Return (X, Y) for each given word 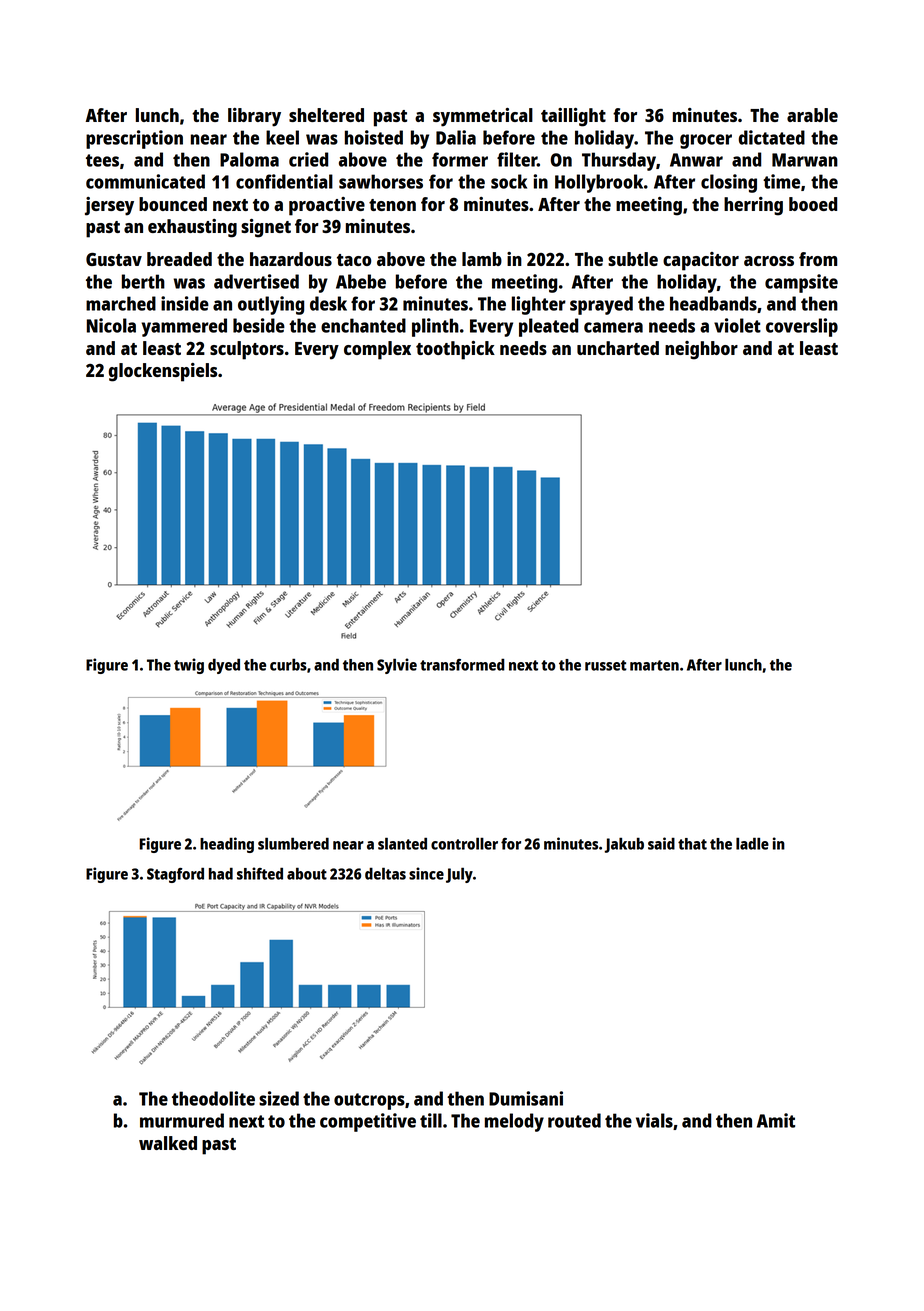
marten (654, 665)
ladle (752, 843)
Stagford (175, 875)
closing (729, 183)
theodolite (213, 1098)
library (254, 117)
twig (189, 666)
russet (606, 665)
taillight (573, 117)
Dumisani (526, 1098)
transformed (462, 665)
